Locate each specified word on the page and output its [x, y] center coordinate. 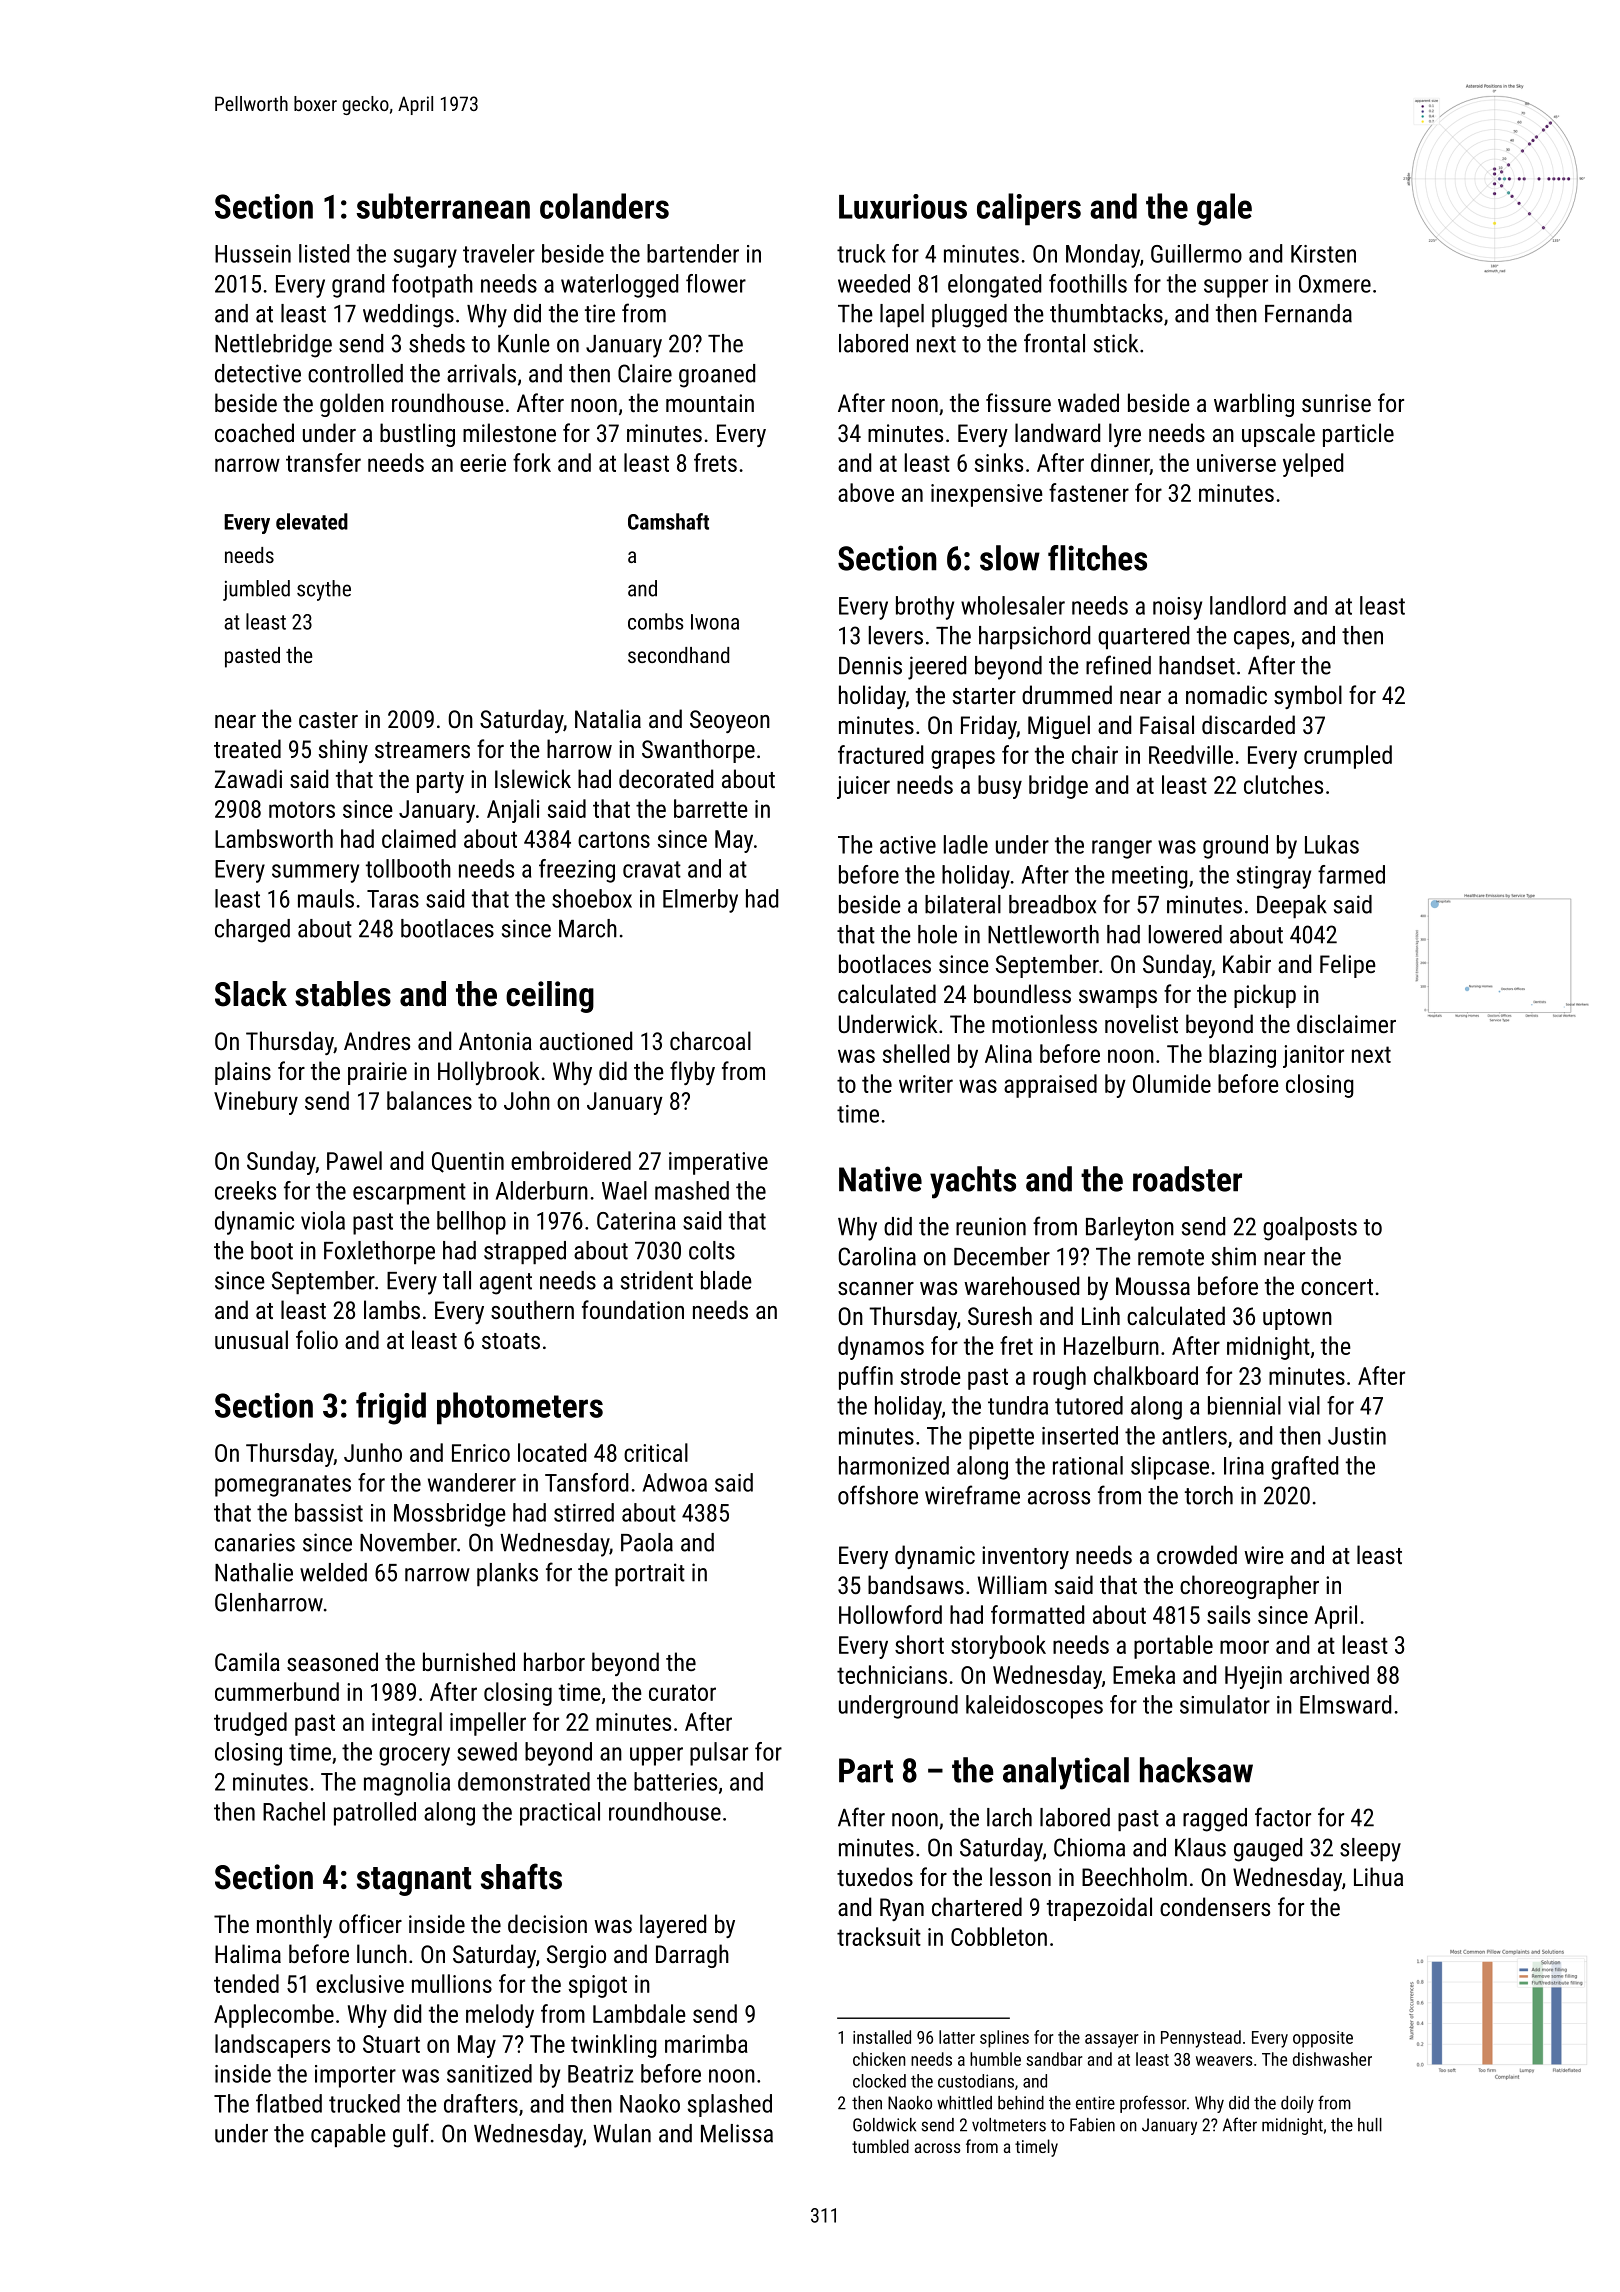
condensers [1215, 1906]
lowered [1185, 934]
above [866, 492]
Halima [248, 1953]
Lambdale [639, 2013]
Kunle [524, 343]
